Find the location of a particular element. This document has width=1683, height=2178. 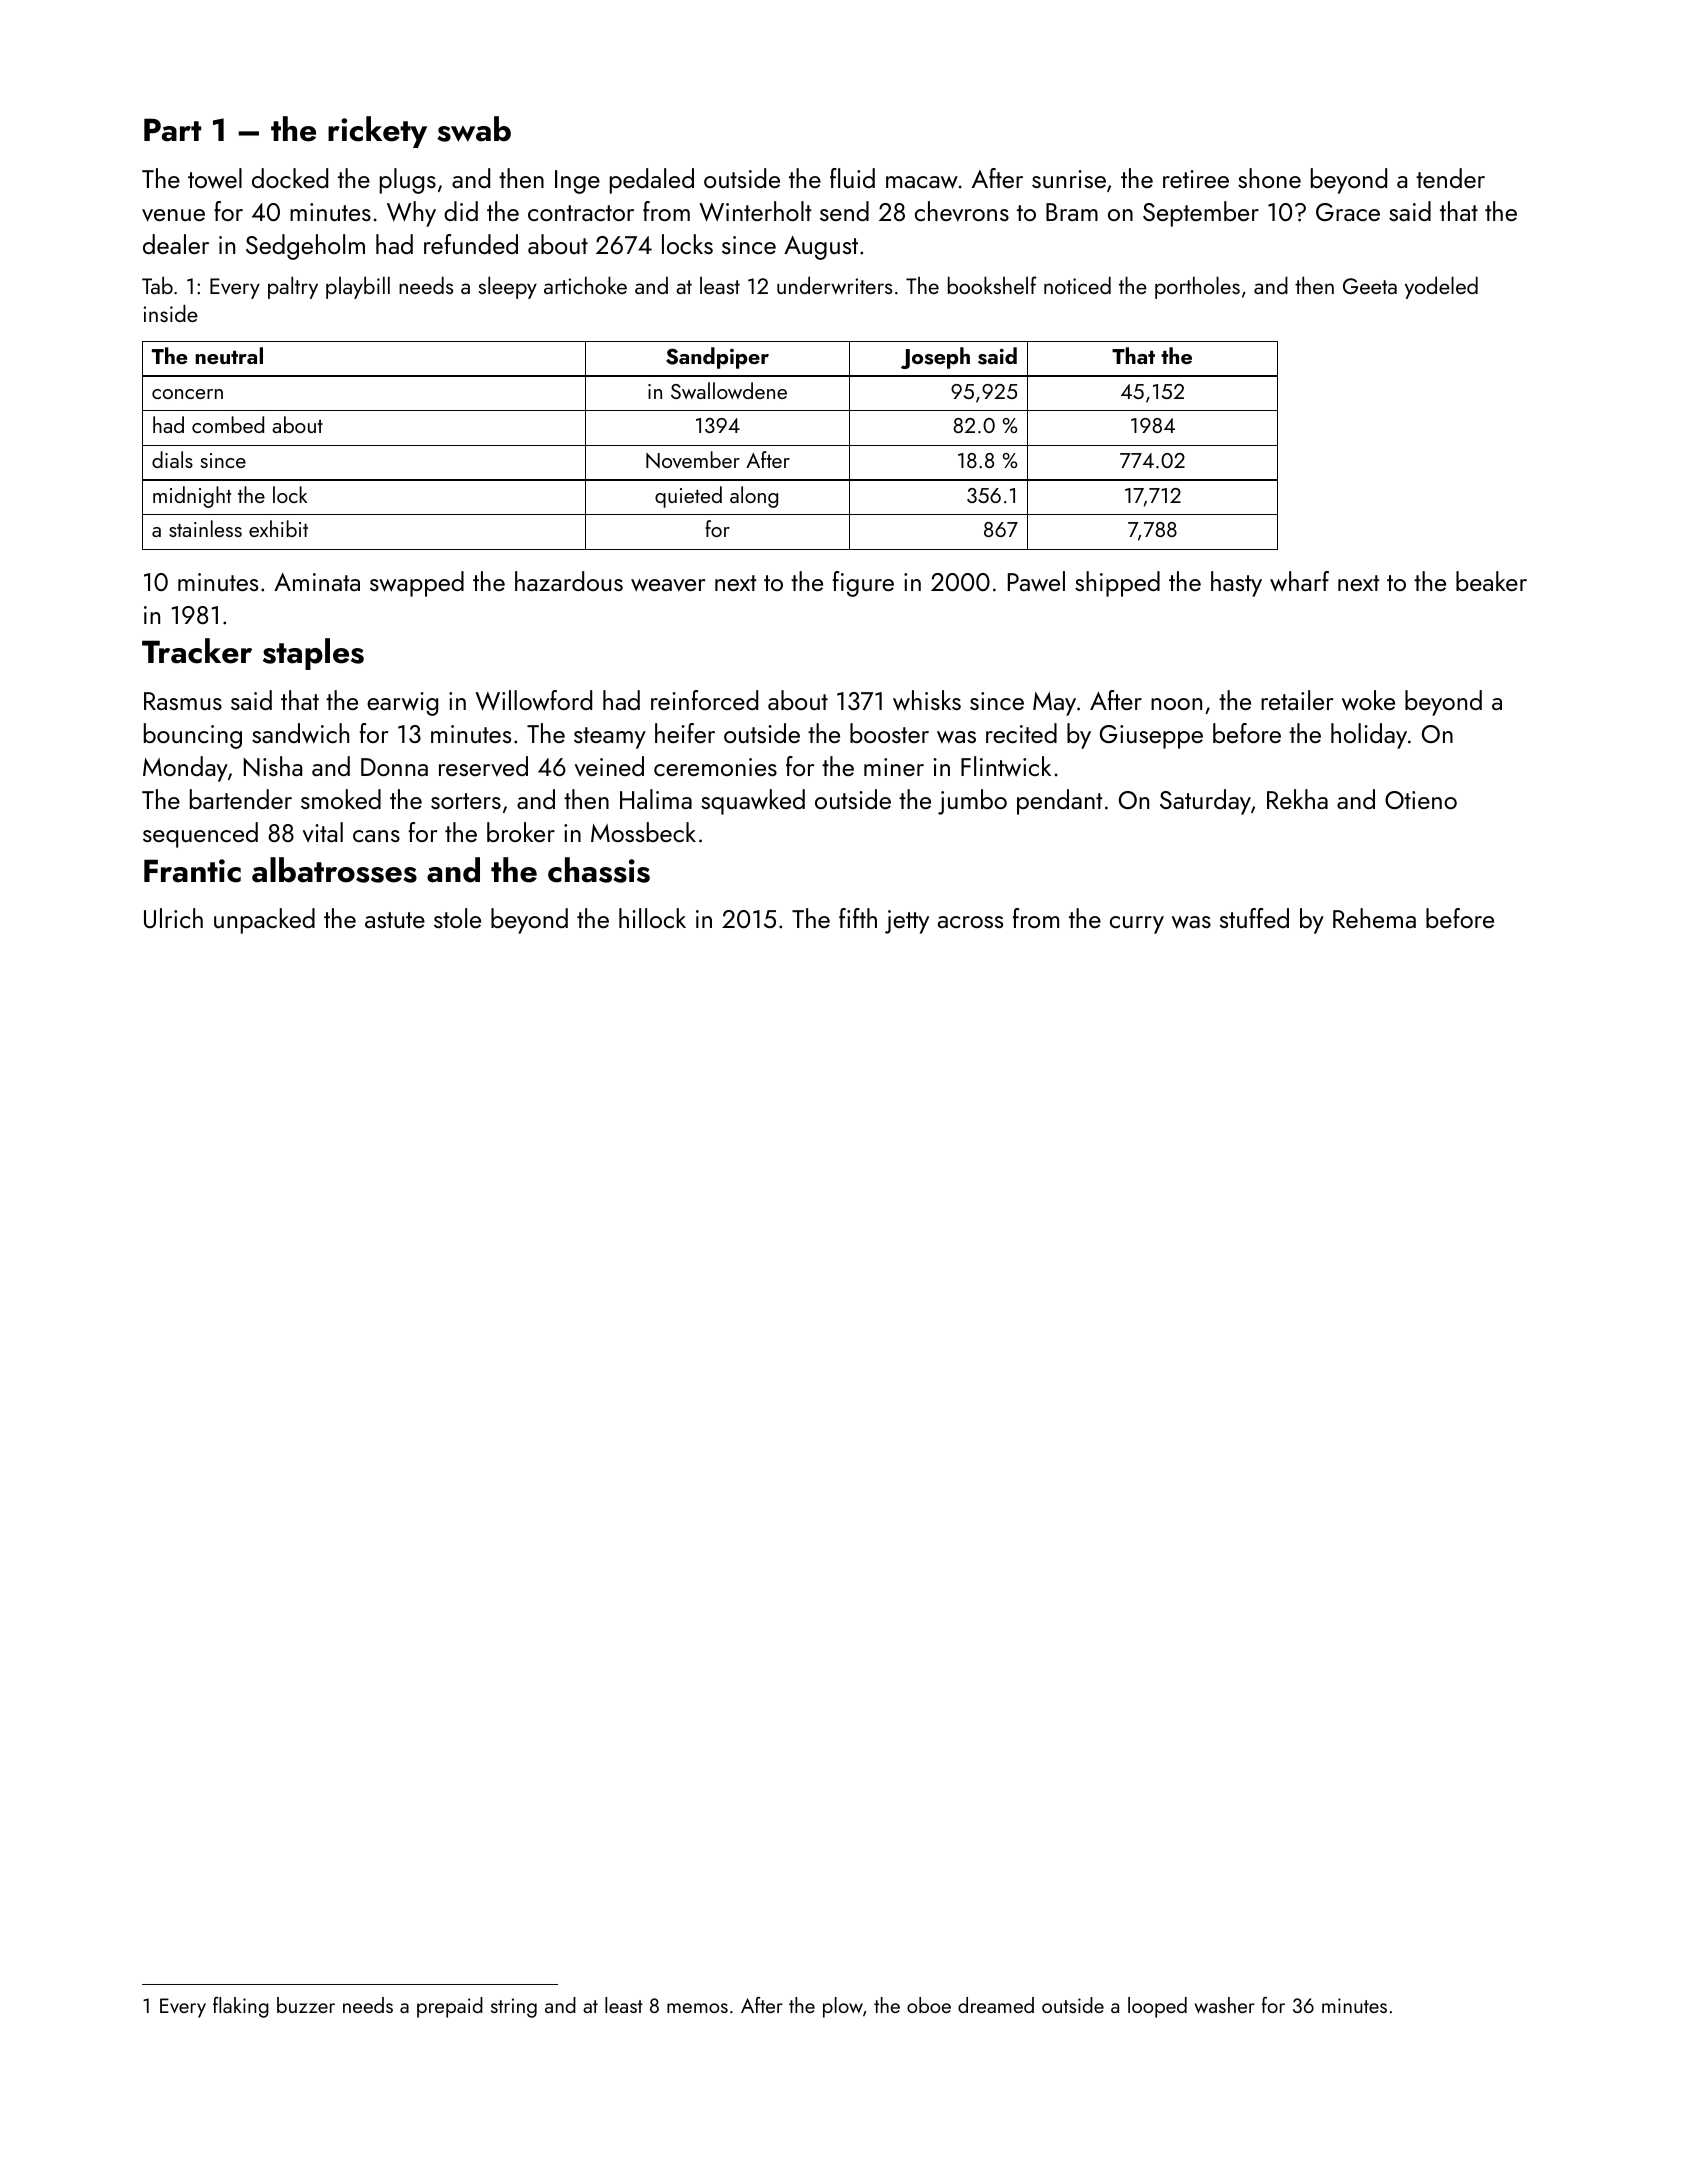

Tracker is located at coordinates (197, 651).
